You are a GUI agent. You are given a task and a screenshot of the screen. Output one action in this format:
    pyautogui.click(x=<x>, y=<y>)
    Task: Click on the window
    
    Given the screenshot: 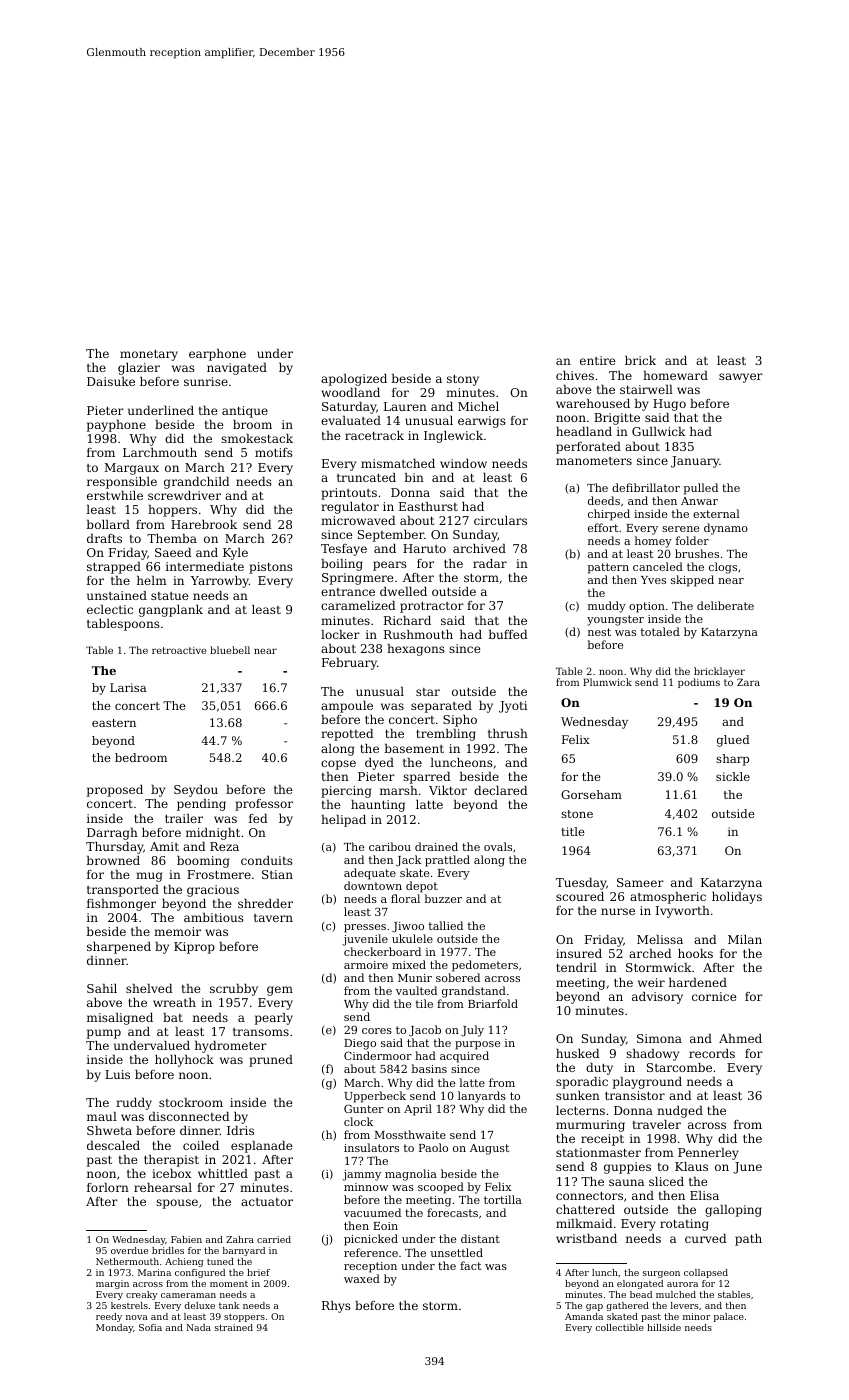 What is the action you would take?
    pyautogui.click(x=463, y=463)
